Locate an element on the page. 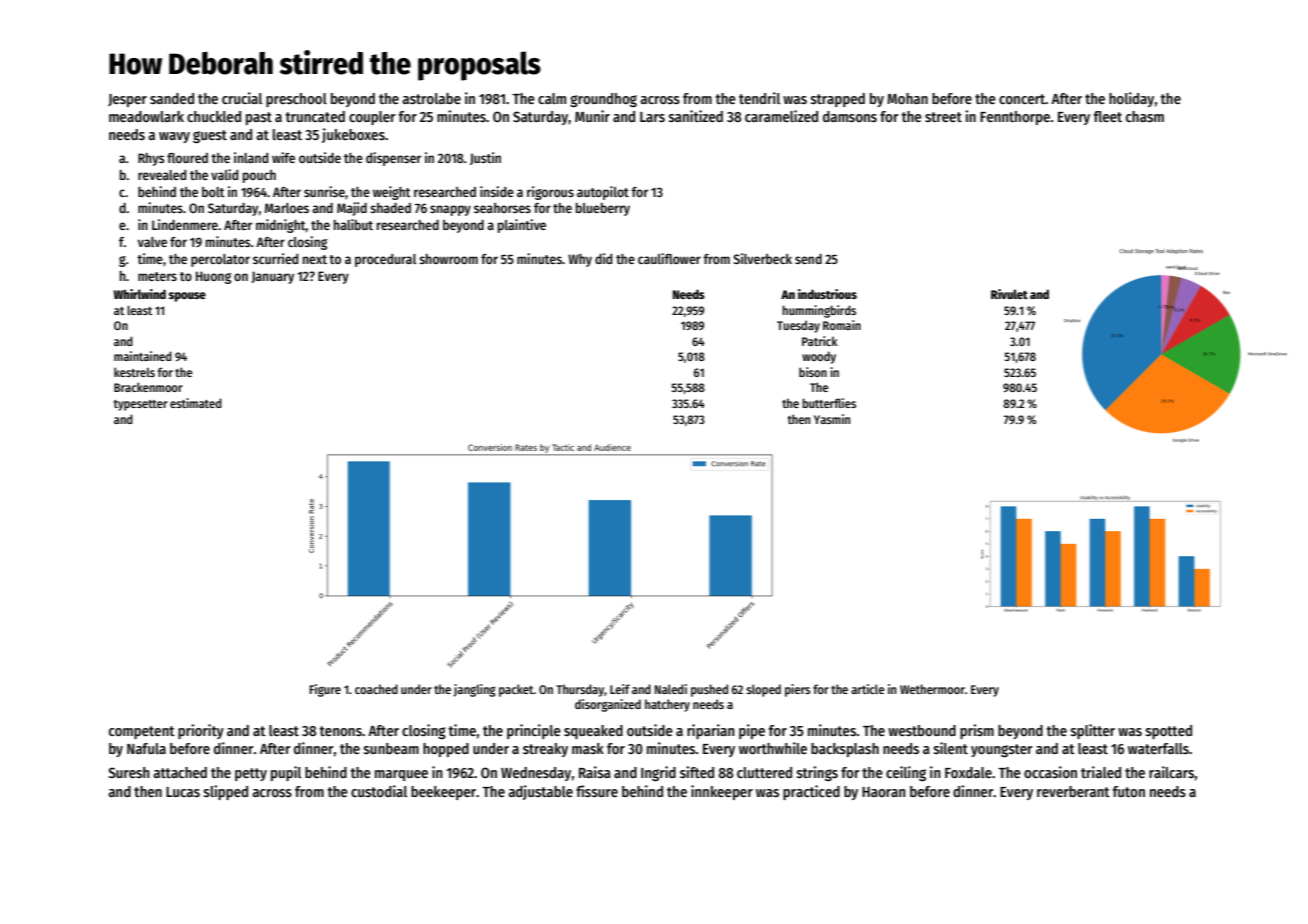 The width and height of the image is (1308, 924). butterflies is located at coordinates (829, 403).
